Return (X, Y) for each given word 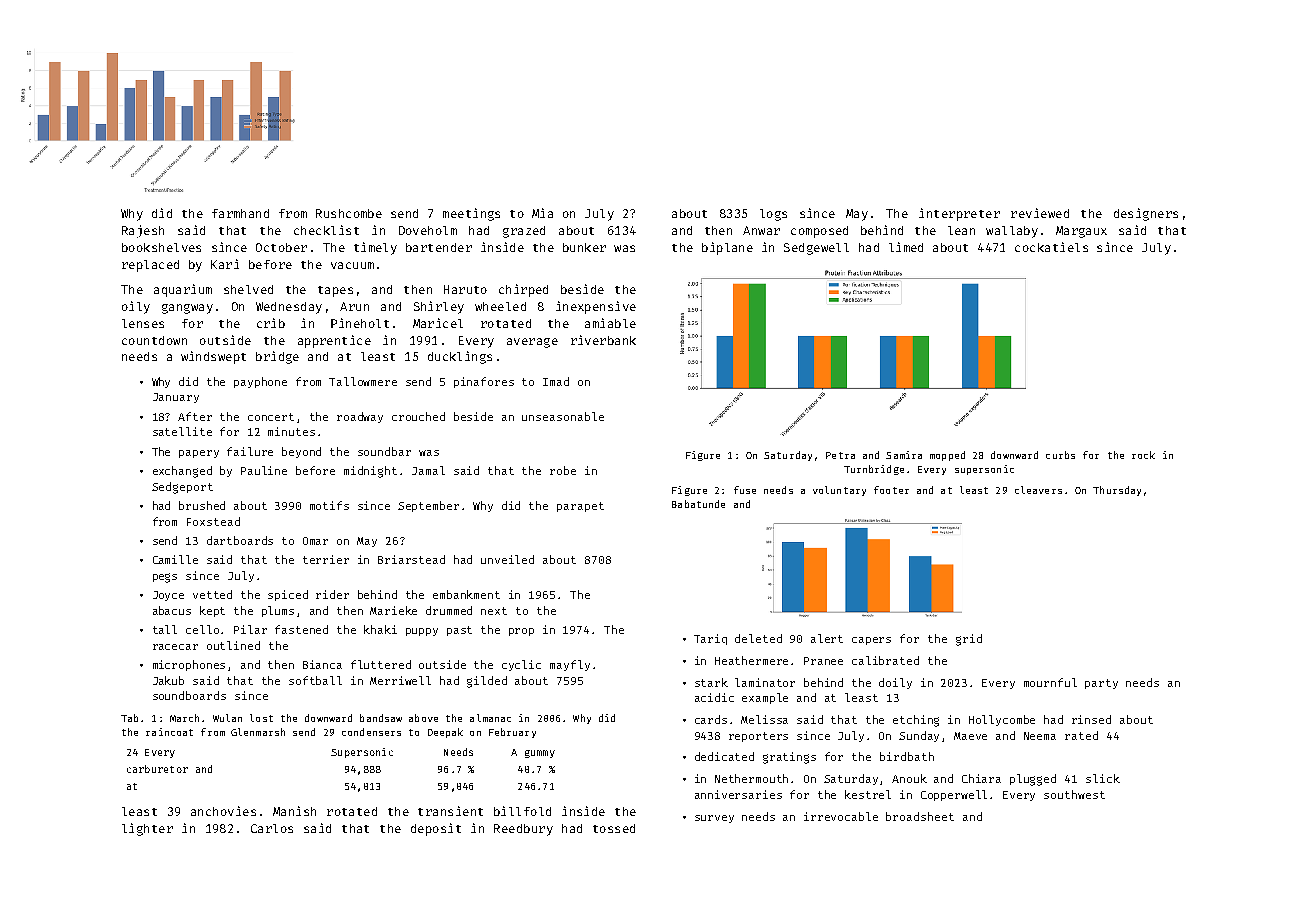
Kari (225, 264)
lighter (147, 829)
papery (199, 454)
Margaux (1081, 232)
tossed (614, 828)
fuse (745, 490)
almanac (490, 718)
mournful (1050, 682)
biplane (727, 248)
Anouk (909, 778)
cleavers (1038, 490)
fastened (301, 629)
